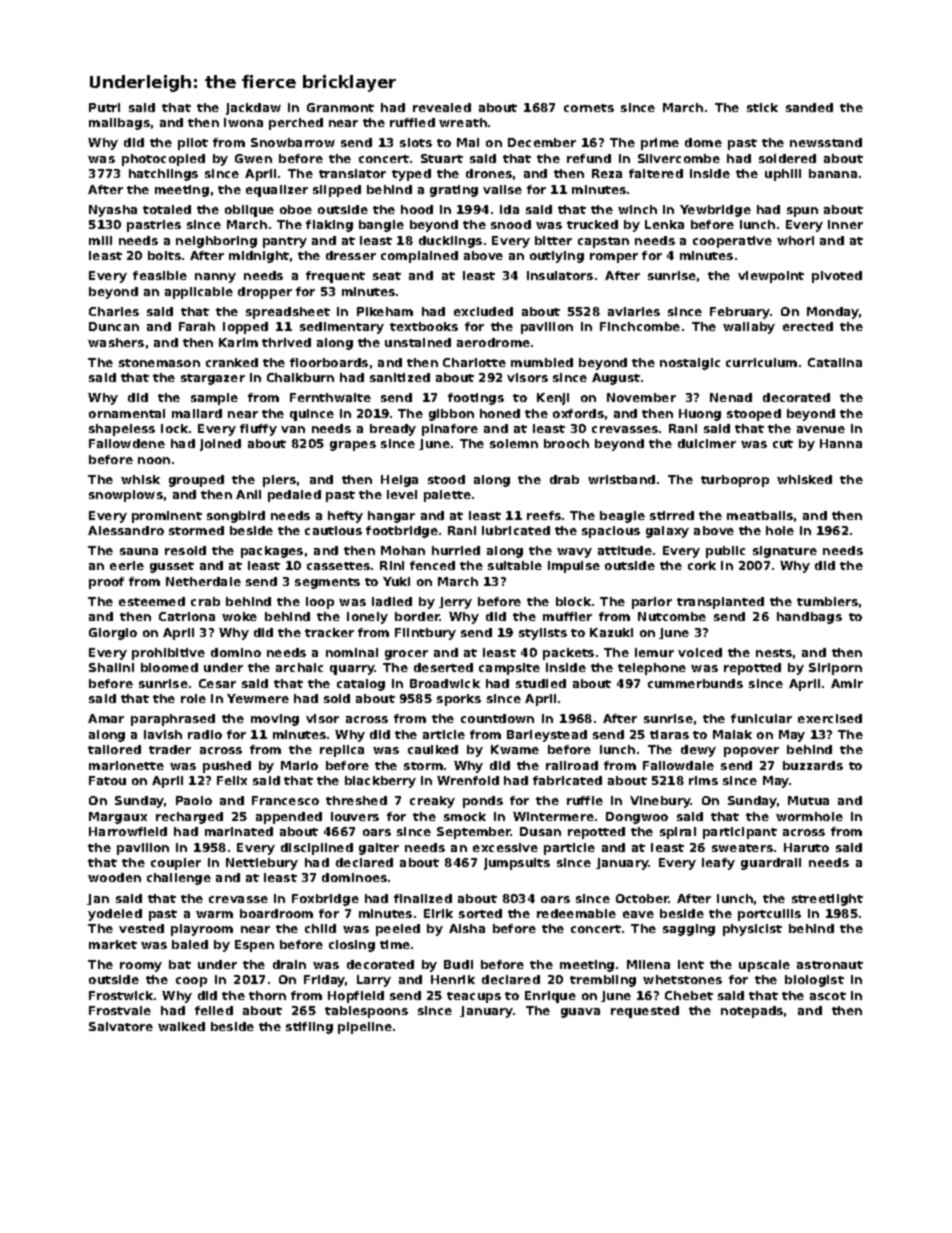 The width and height of the screenshot is (952, 1233). I want to click on loop, so click(320, 603).
